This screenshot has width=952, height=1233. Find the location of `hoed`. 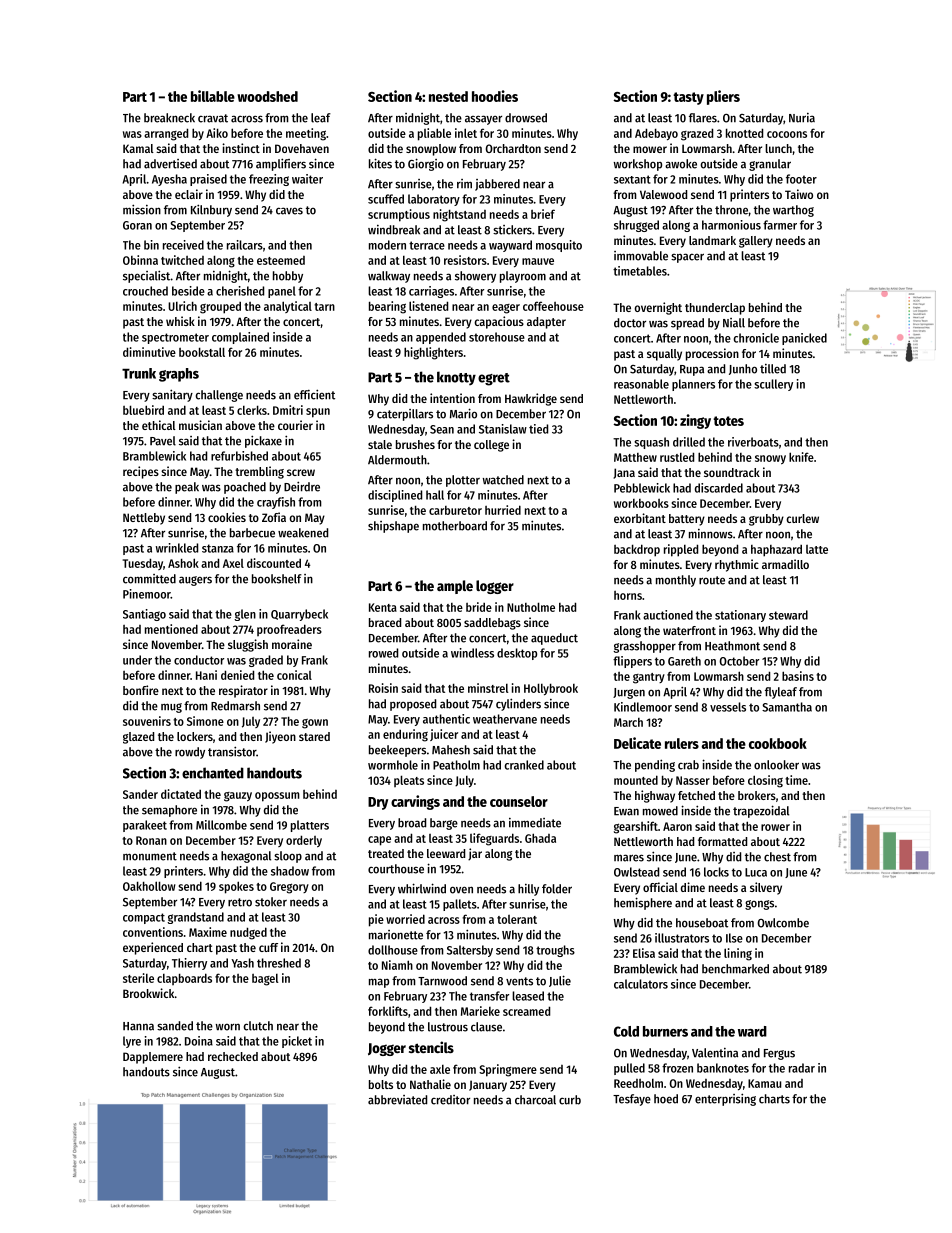

hoed is located at coordinates (666, 1099).
